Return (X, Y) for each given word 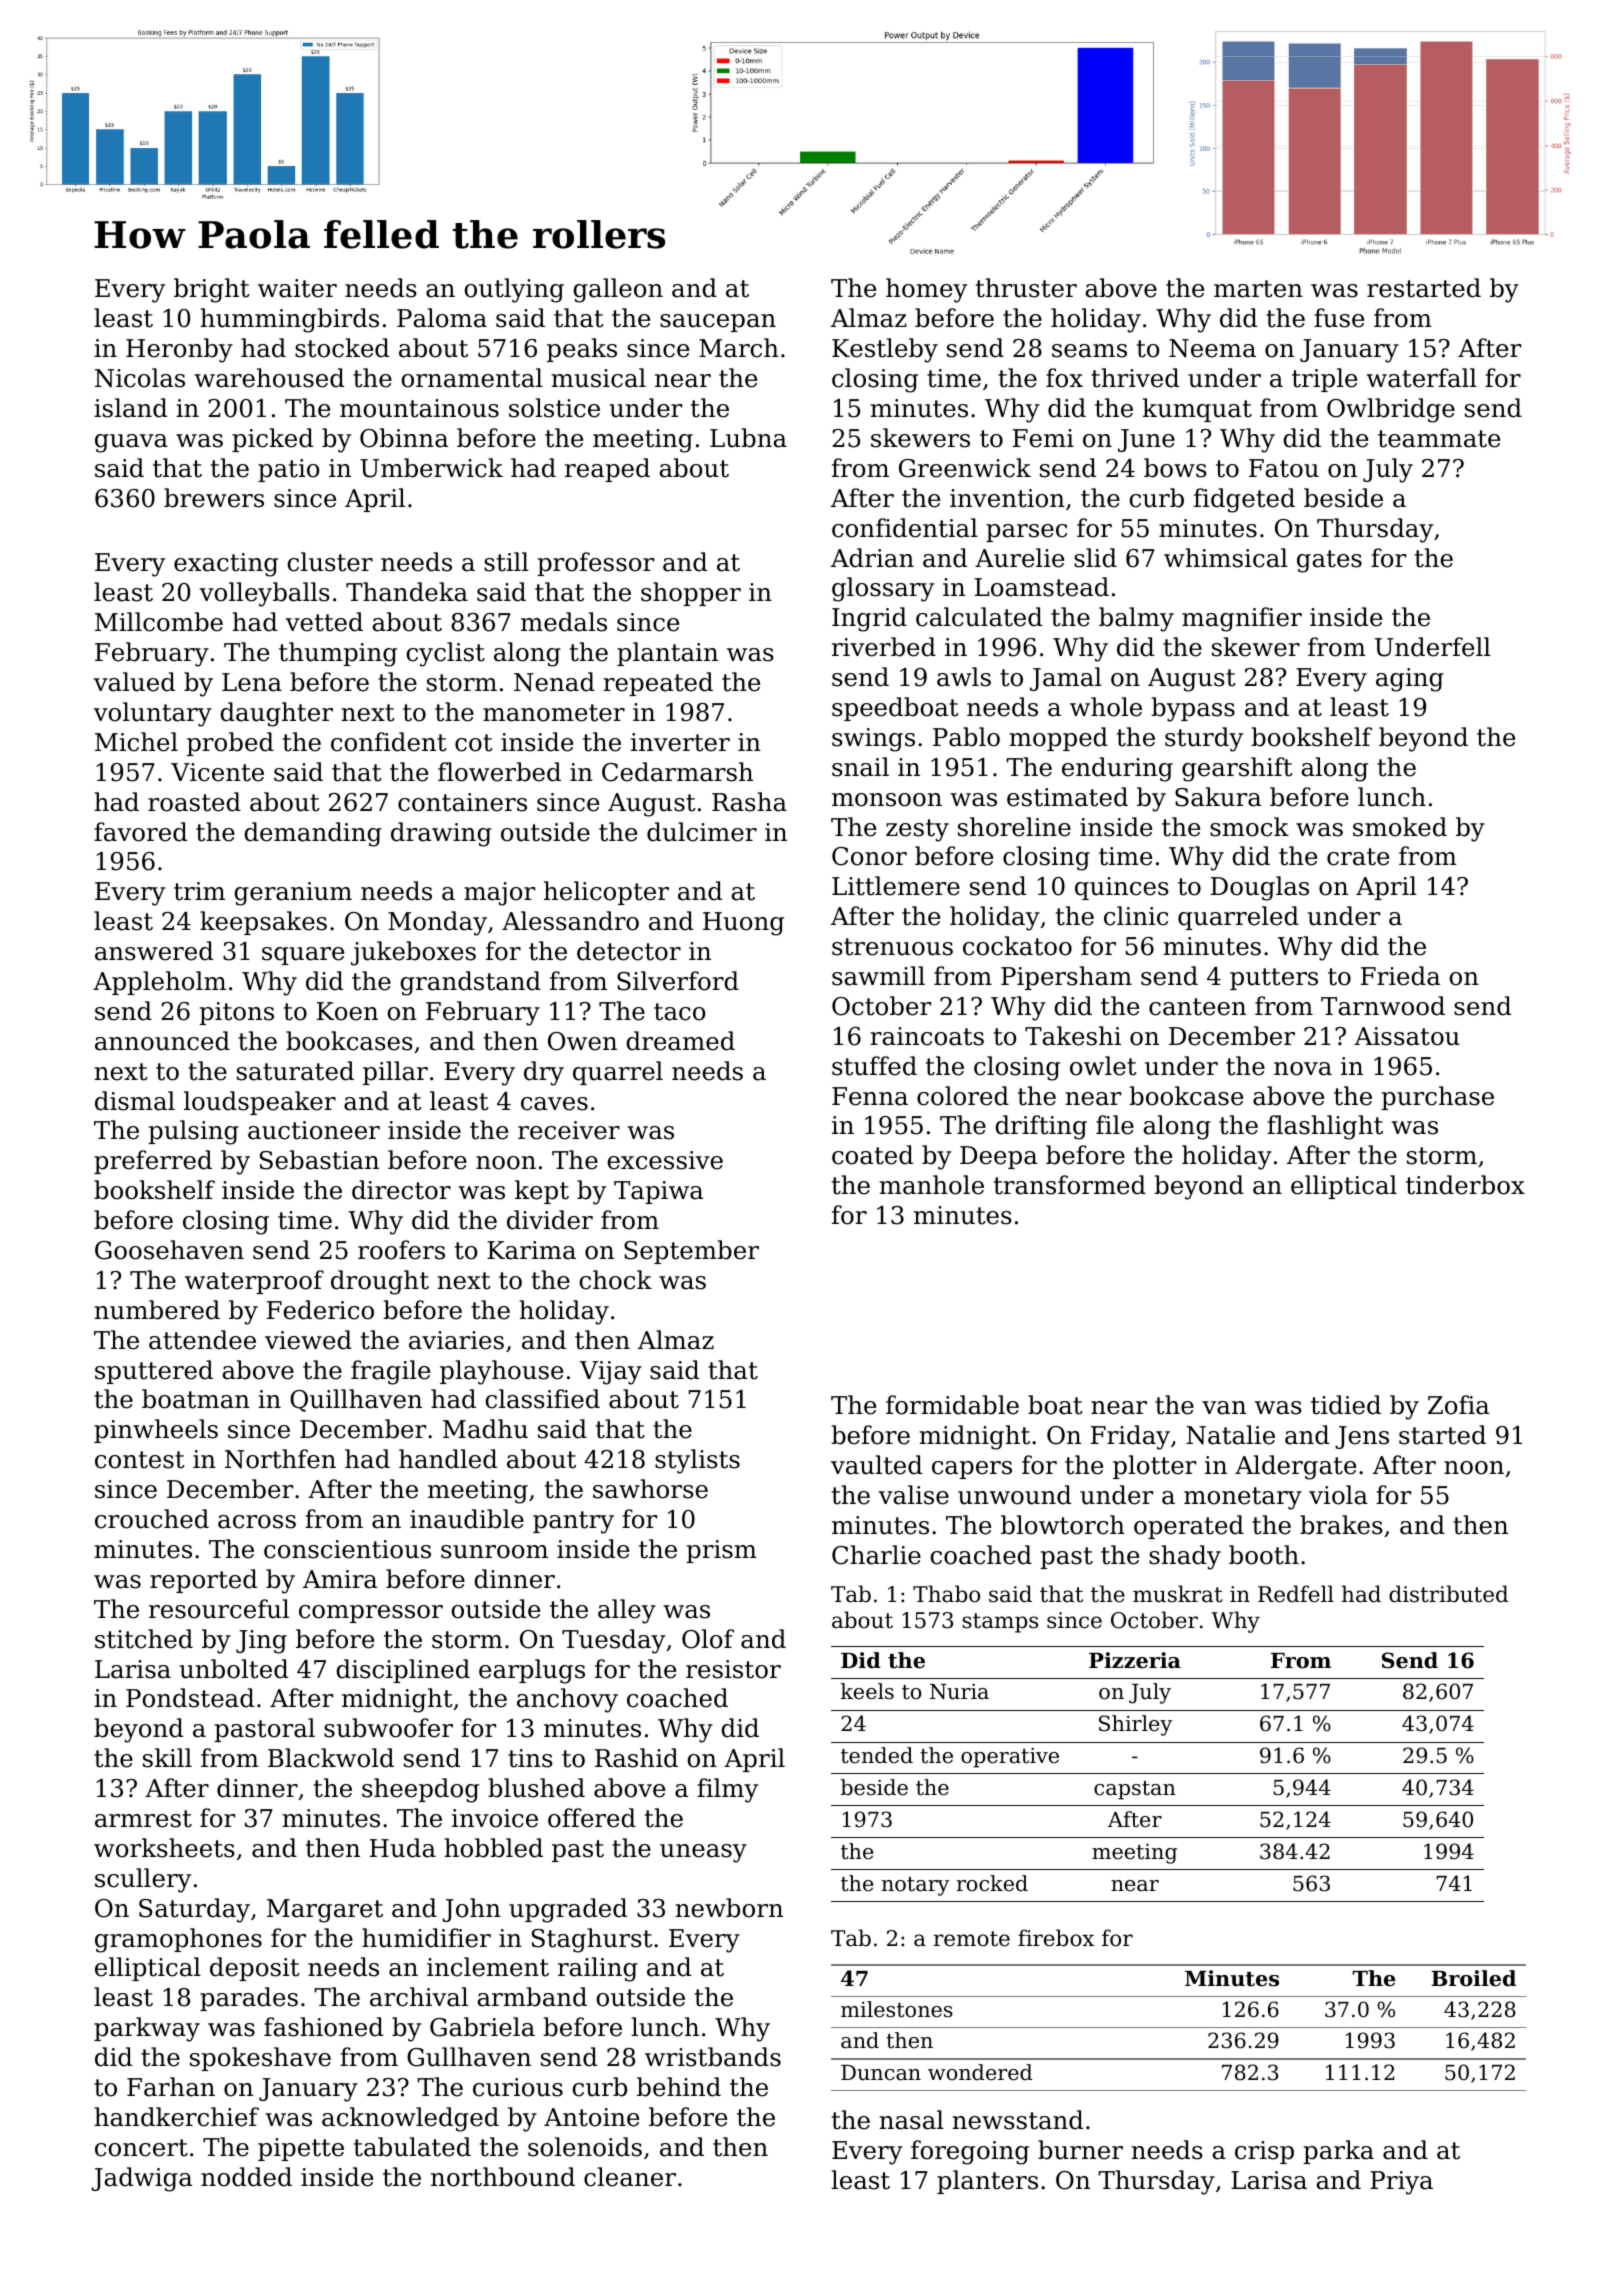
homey (926, 290)
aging (1410, 680)
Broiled (1473, 1978)
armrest (143, 1819)
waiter (297, 288)
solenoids (585, 2147)
